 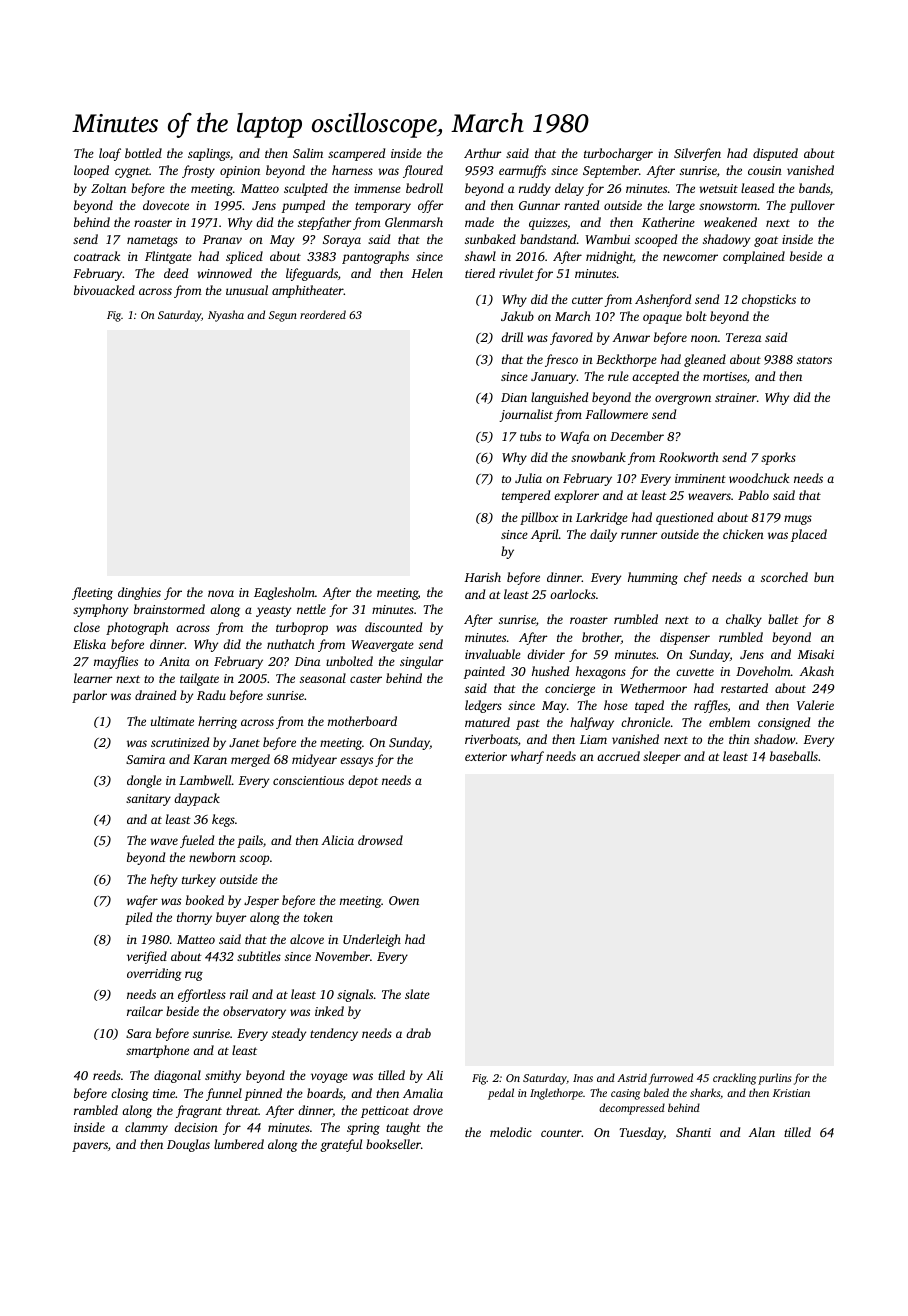 I want to click on nova, so click(x=221, y=593).
